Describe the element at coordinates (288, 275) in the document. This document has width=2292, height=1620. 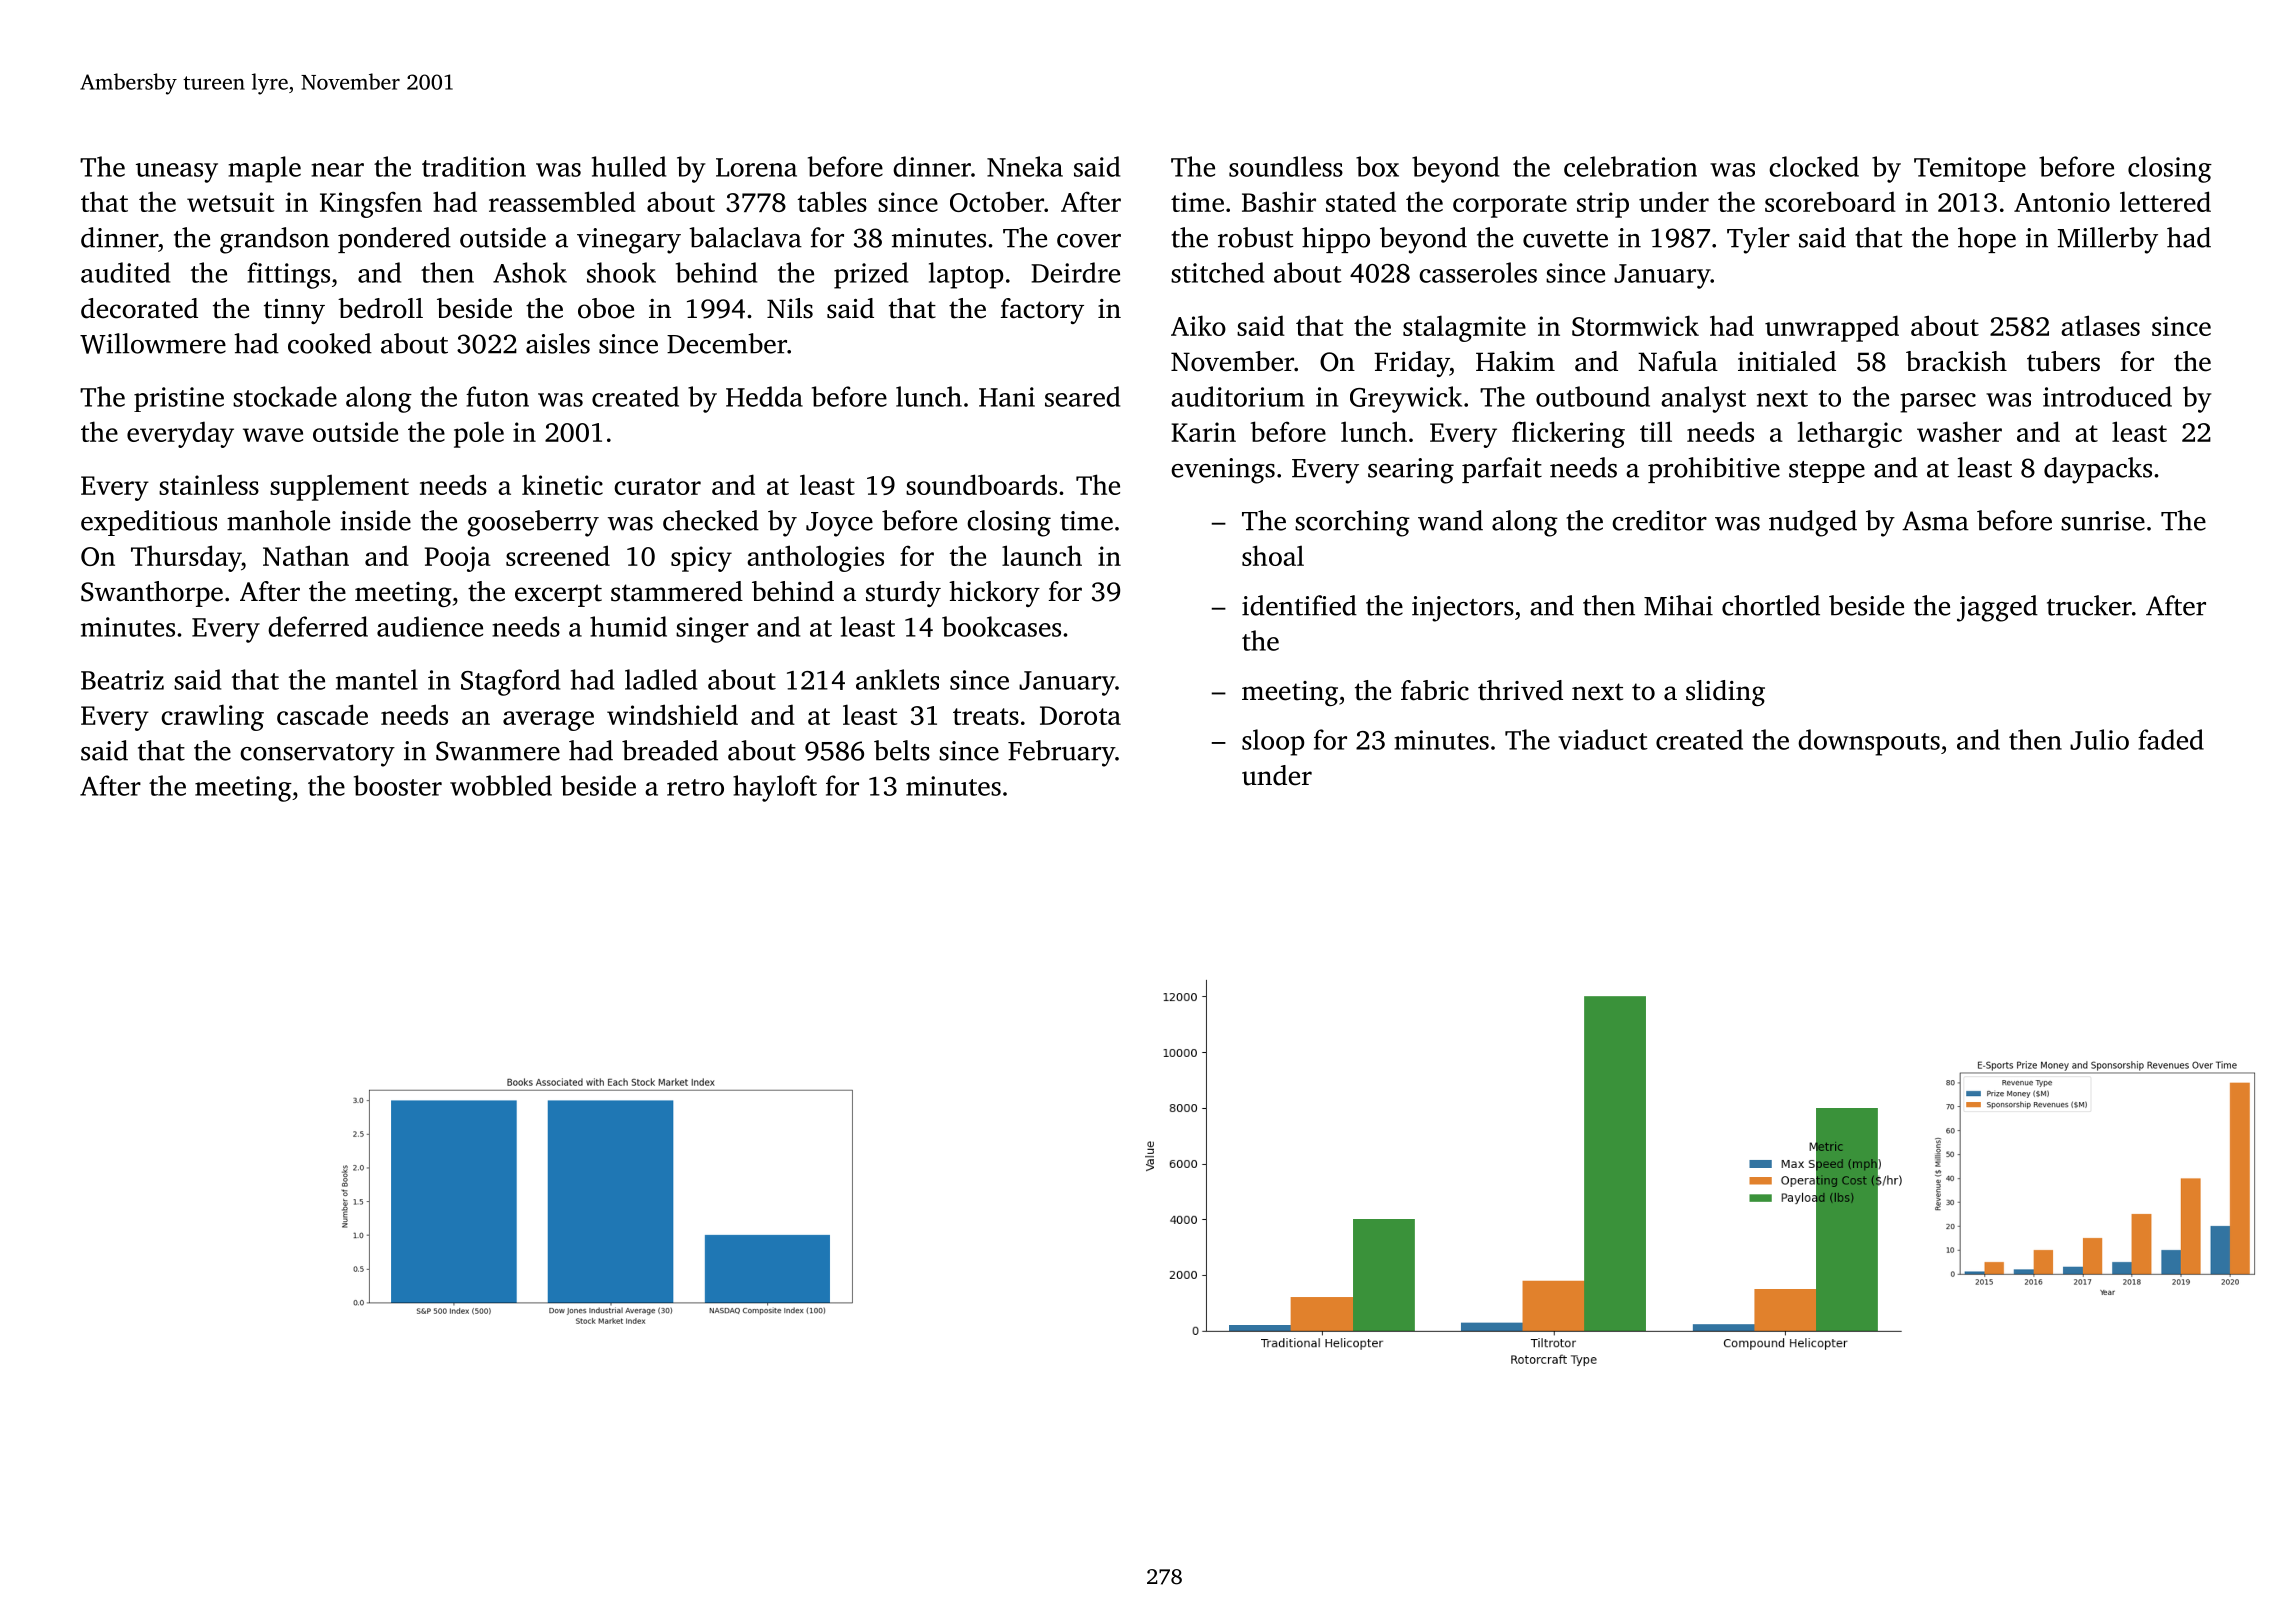
I see `fittings` at that location.
